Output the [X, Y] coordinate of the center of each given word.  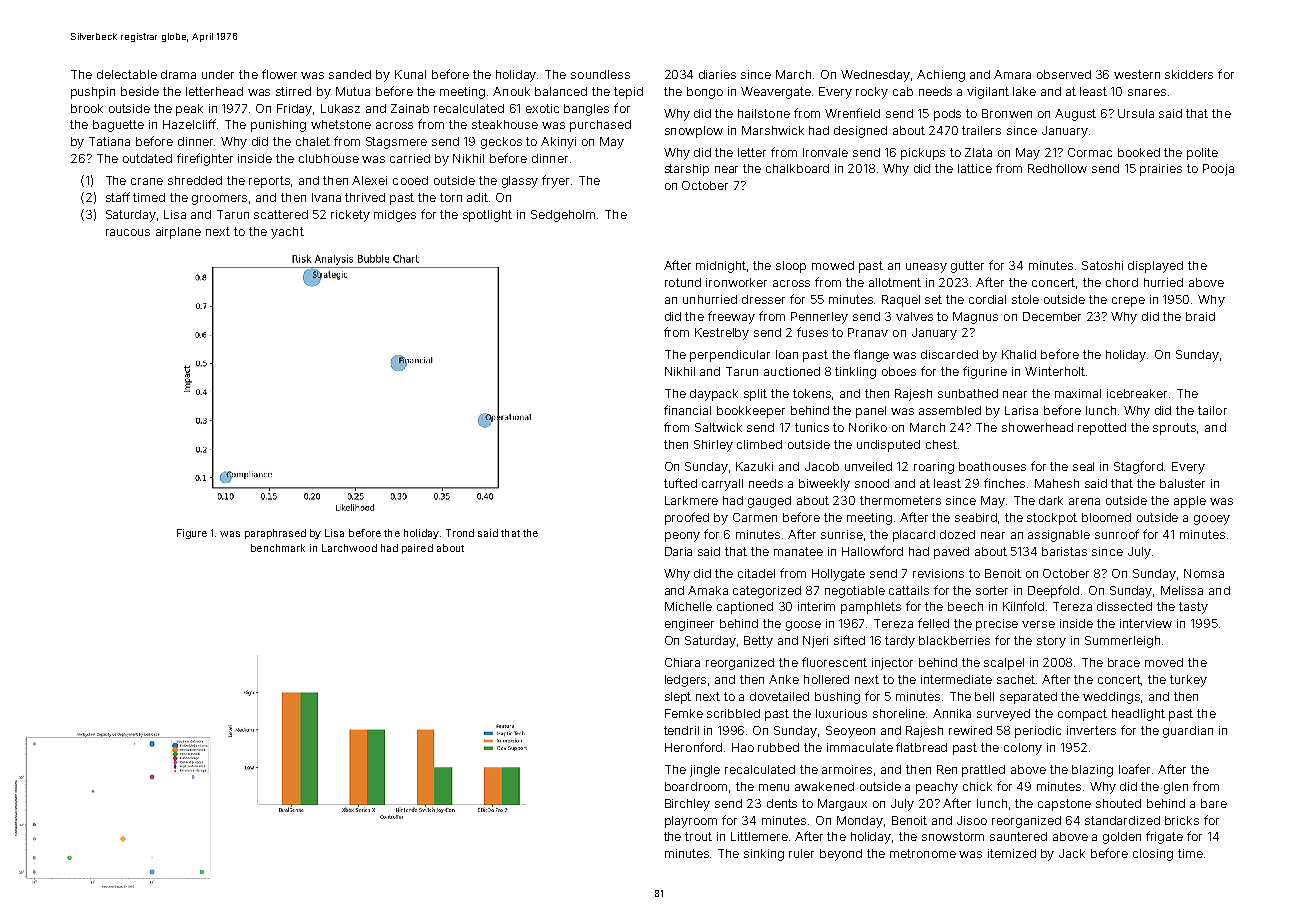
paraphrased [275, 534]
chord [1122, 282]
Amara [1012, 74]
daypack [714, 395]
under [218, 74]
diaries [717, 74]
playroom [691, 822]
